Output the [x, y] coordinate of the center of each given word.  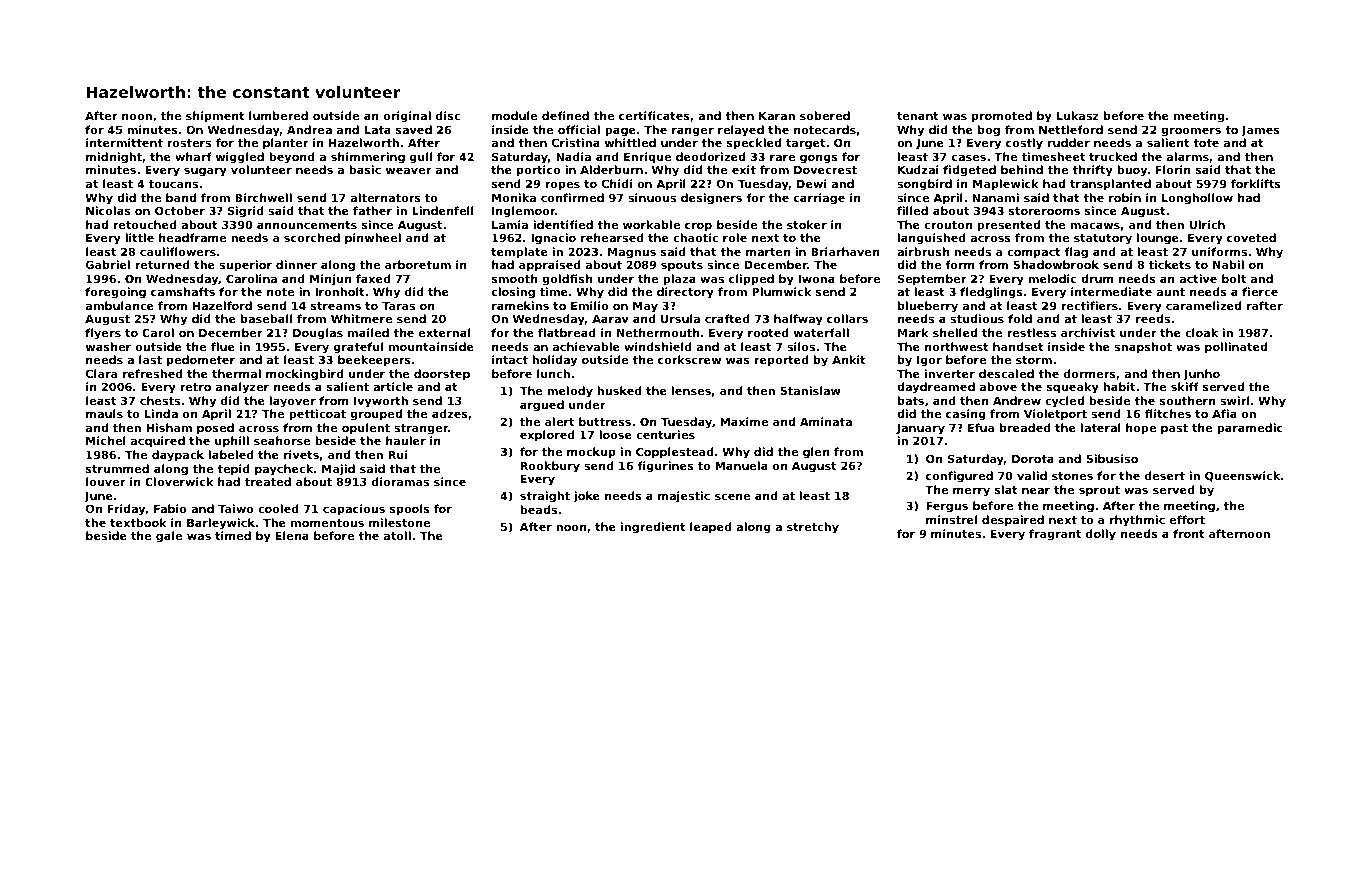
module [514, 115]
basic [365, 169]
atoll [397, 535]
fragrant [1055, 535]
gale [169, 537]
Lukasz [1078, 115]
